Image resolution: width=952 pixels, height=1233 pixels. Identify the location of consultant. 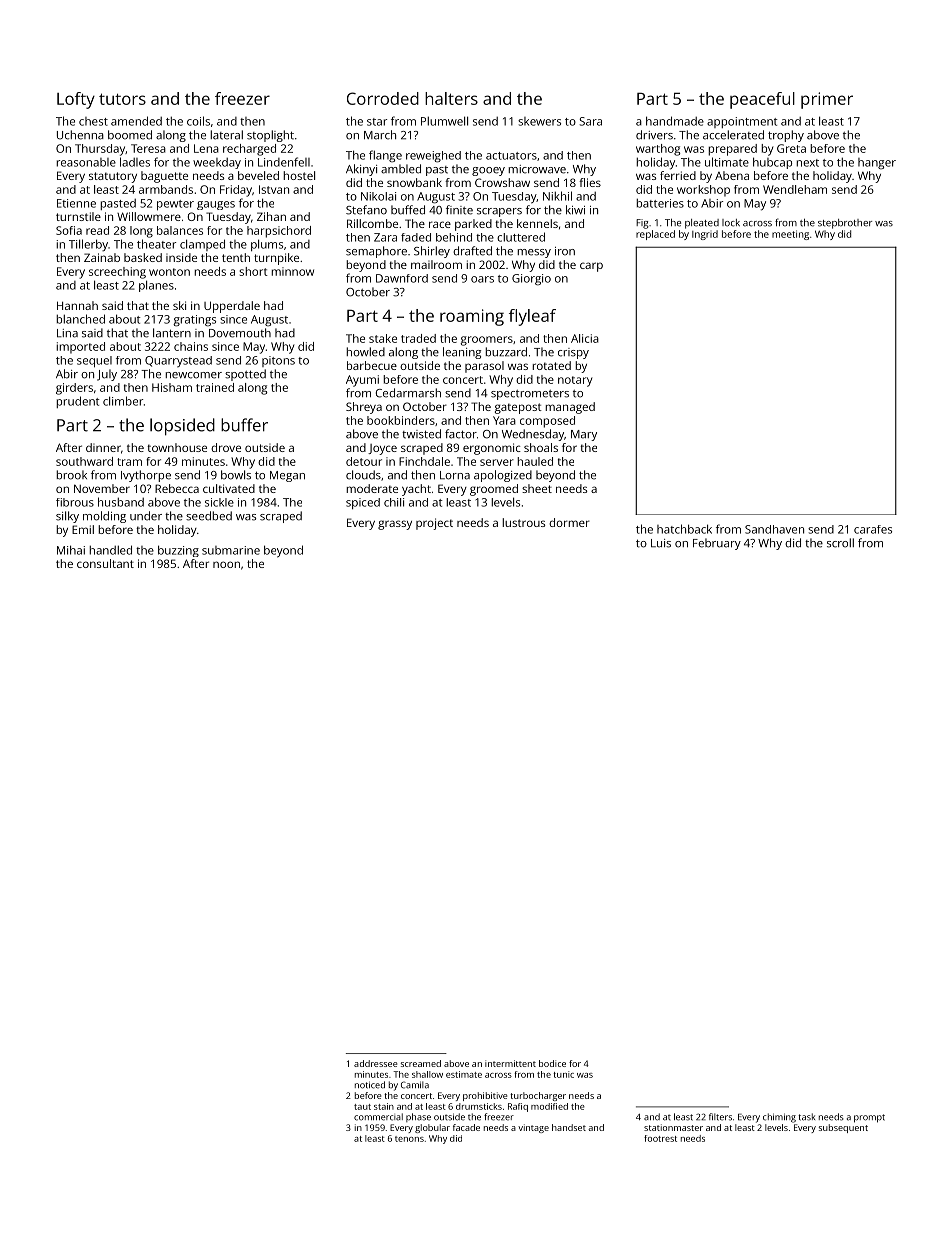
(105, 563).
